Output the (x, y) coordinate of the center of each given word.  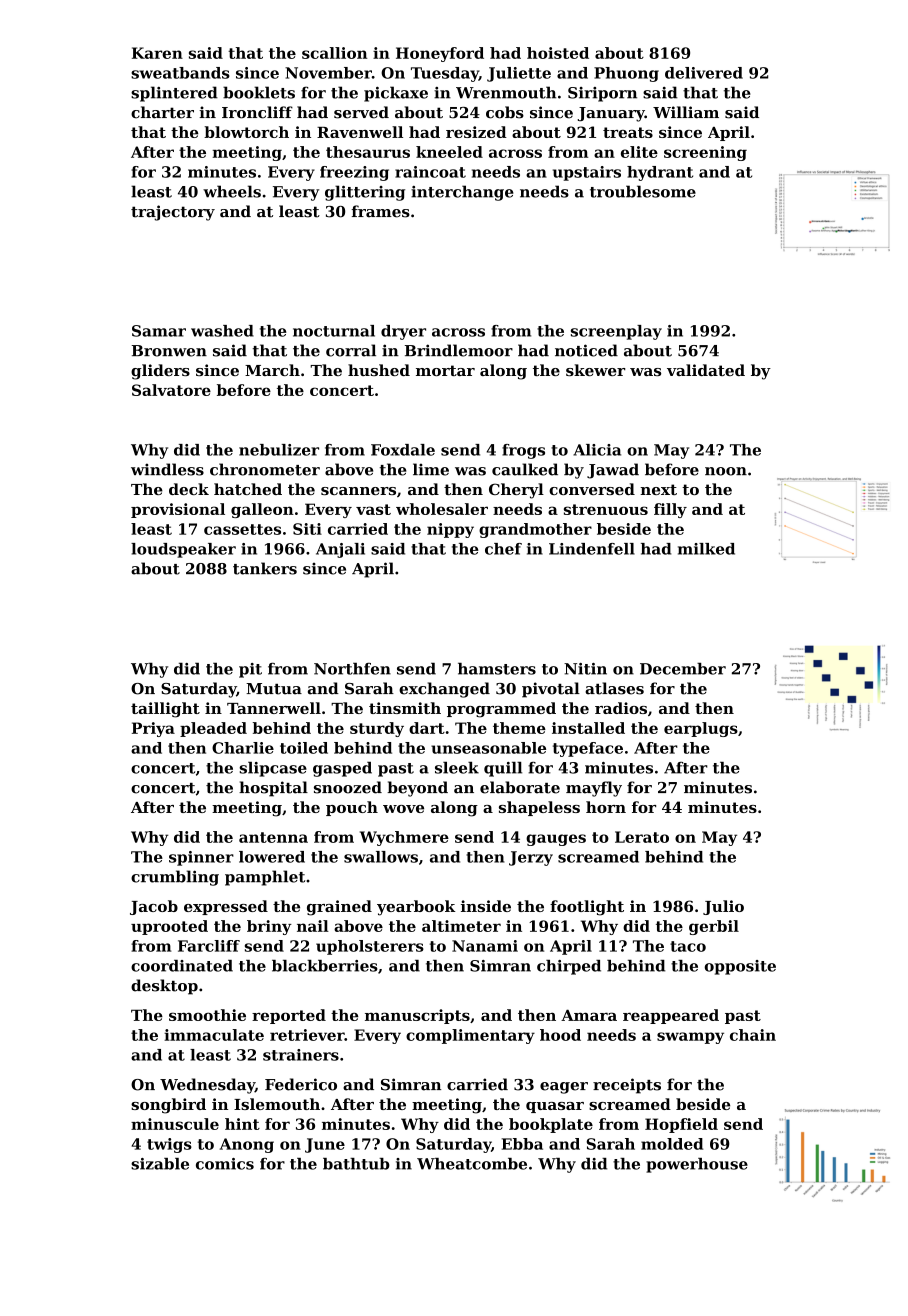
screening (705, 153)
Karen (157, 53)
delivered (704, 73)
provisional (178, 510)
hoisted (558, 53)
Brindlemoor (459, 350)
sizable (160, 1164)
